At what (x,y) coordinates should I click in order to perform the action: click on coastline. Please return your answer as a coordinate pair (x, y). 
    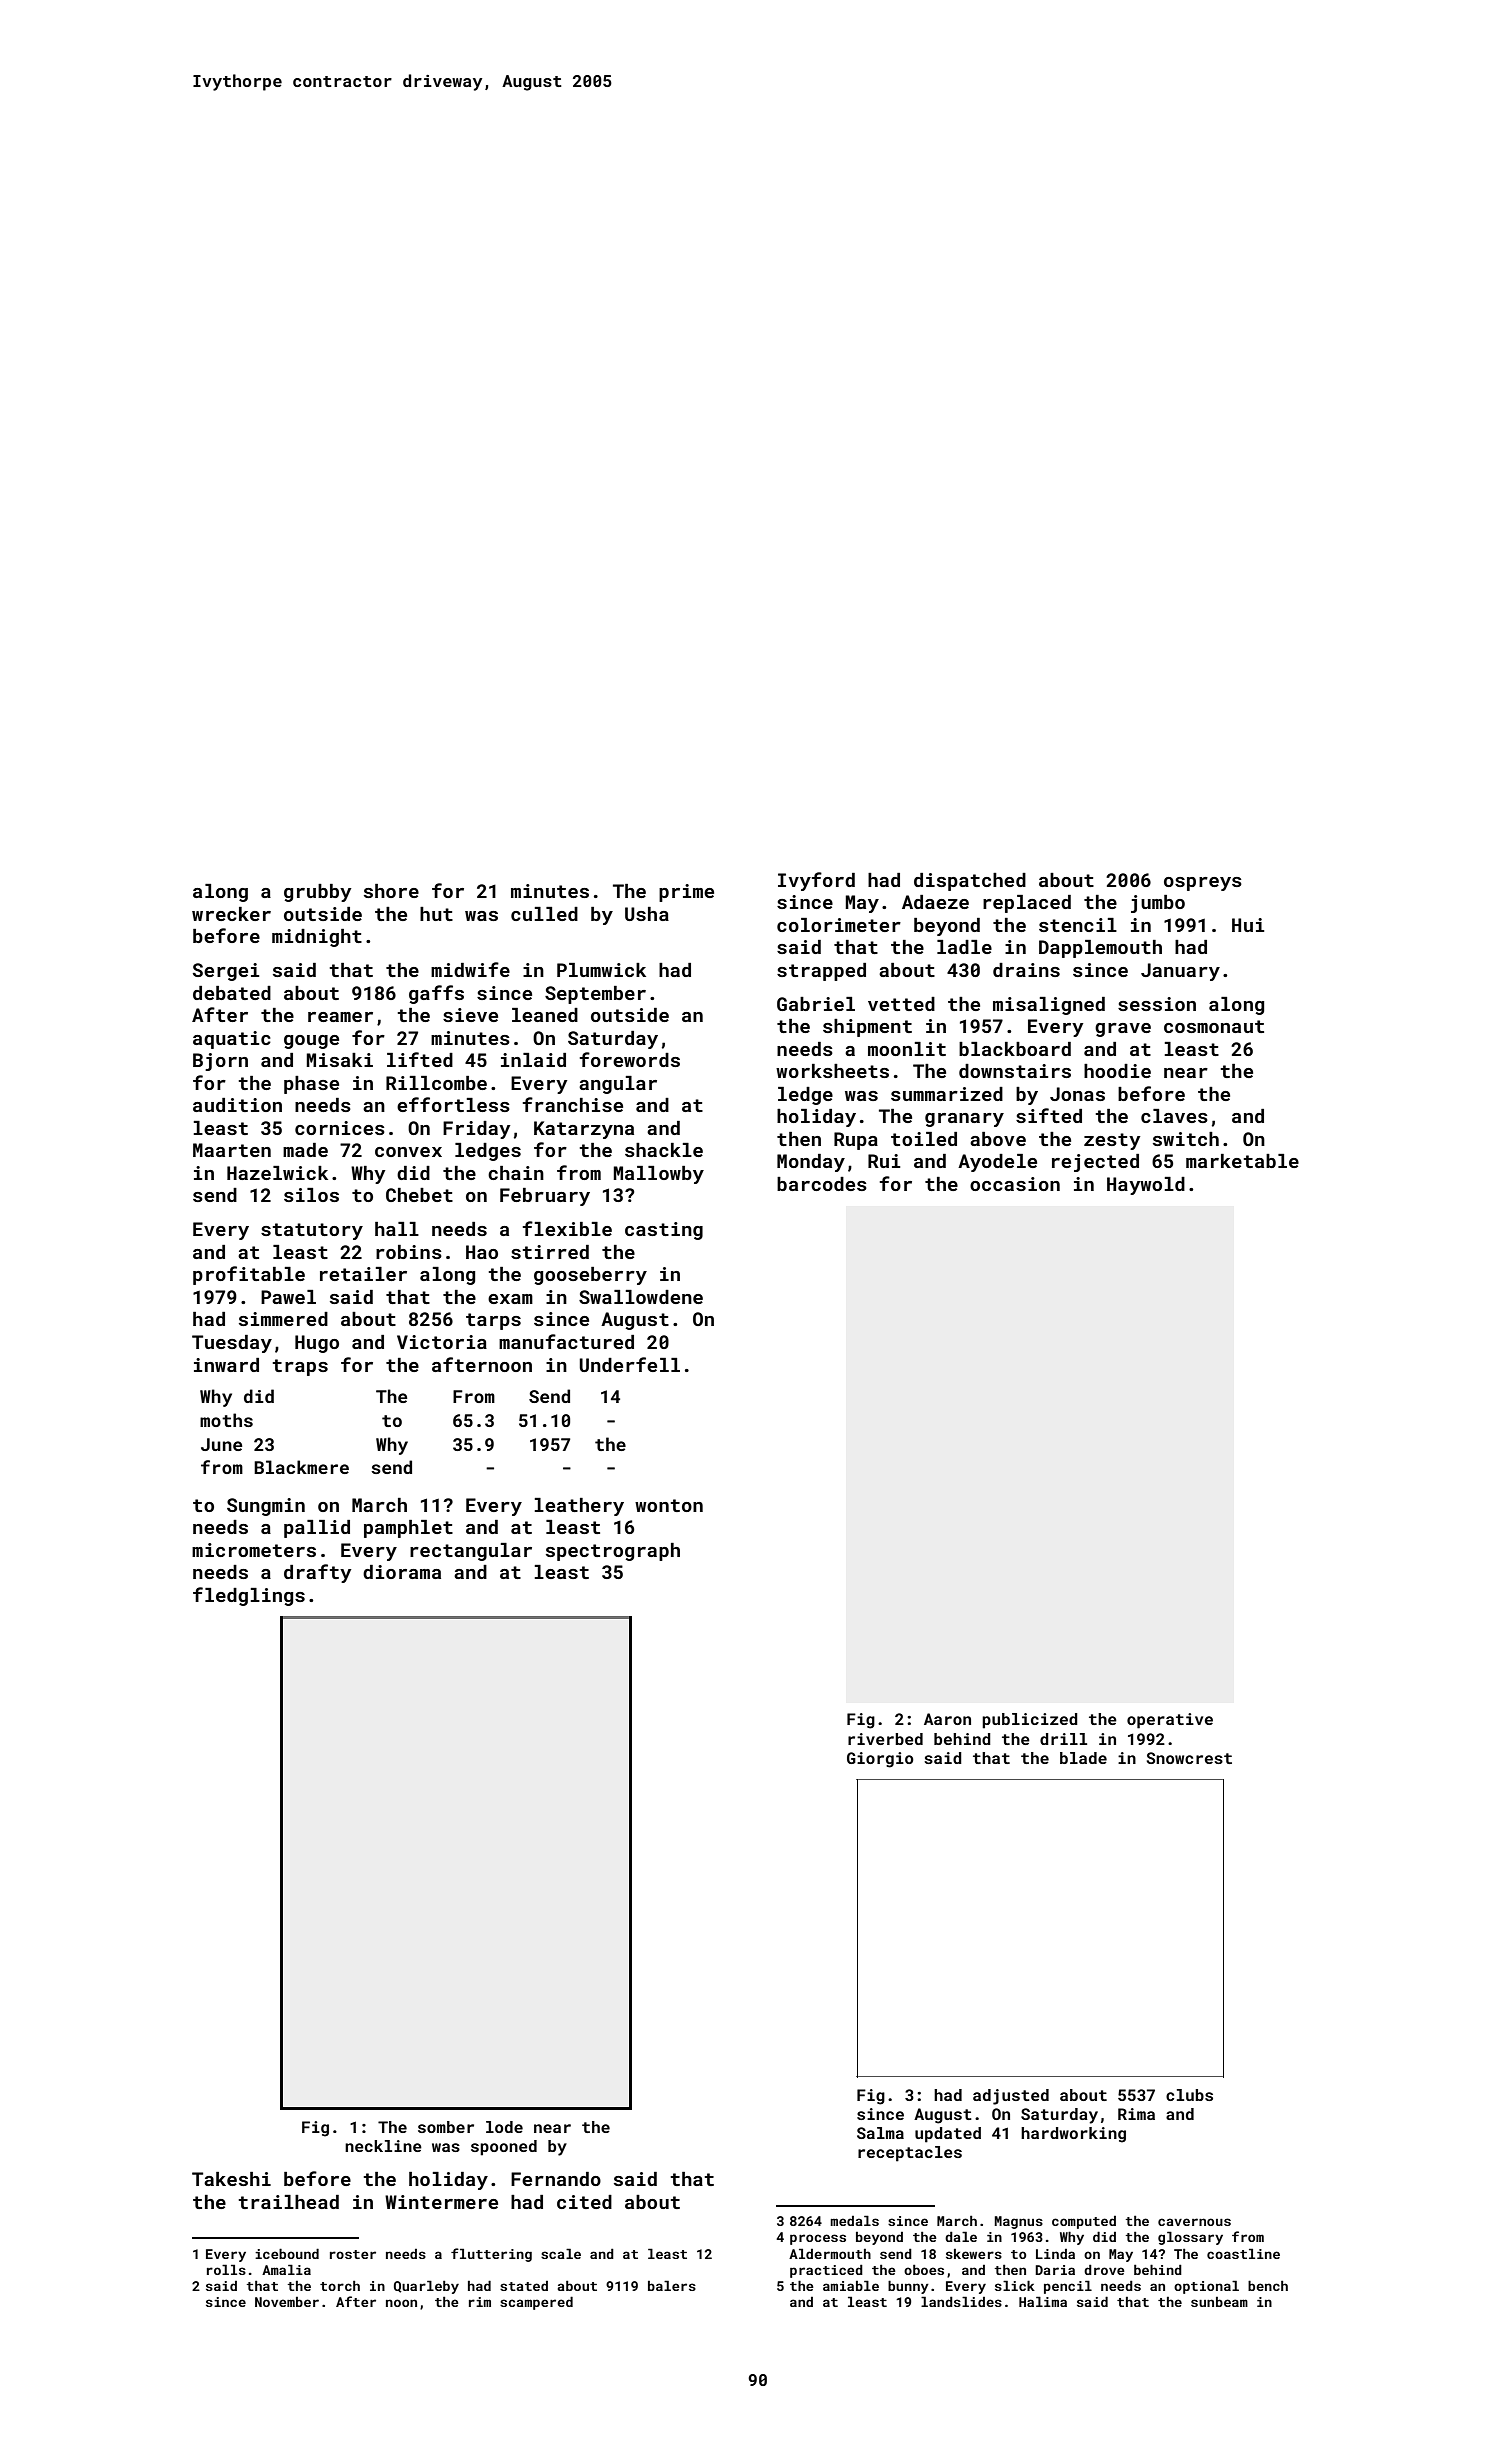
    Looking at the image, I should click on (1243, 2253).
